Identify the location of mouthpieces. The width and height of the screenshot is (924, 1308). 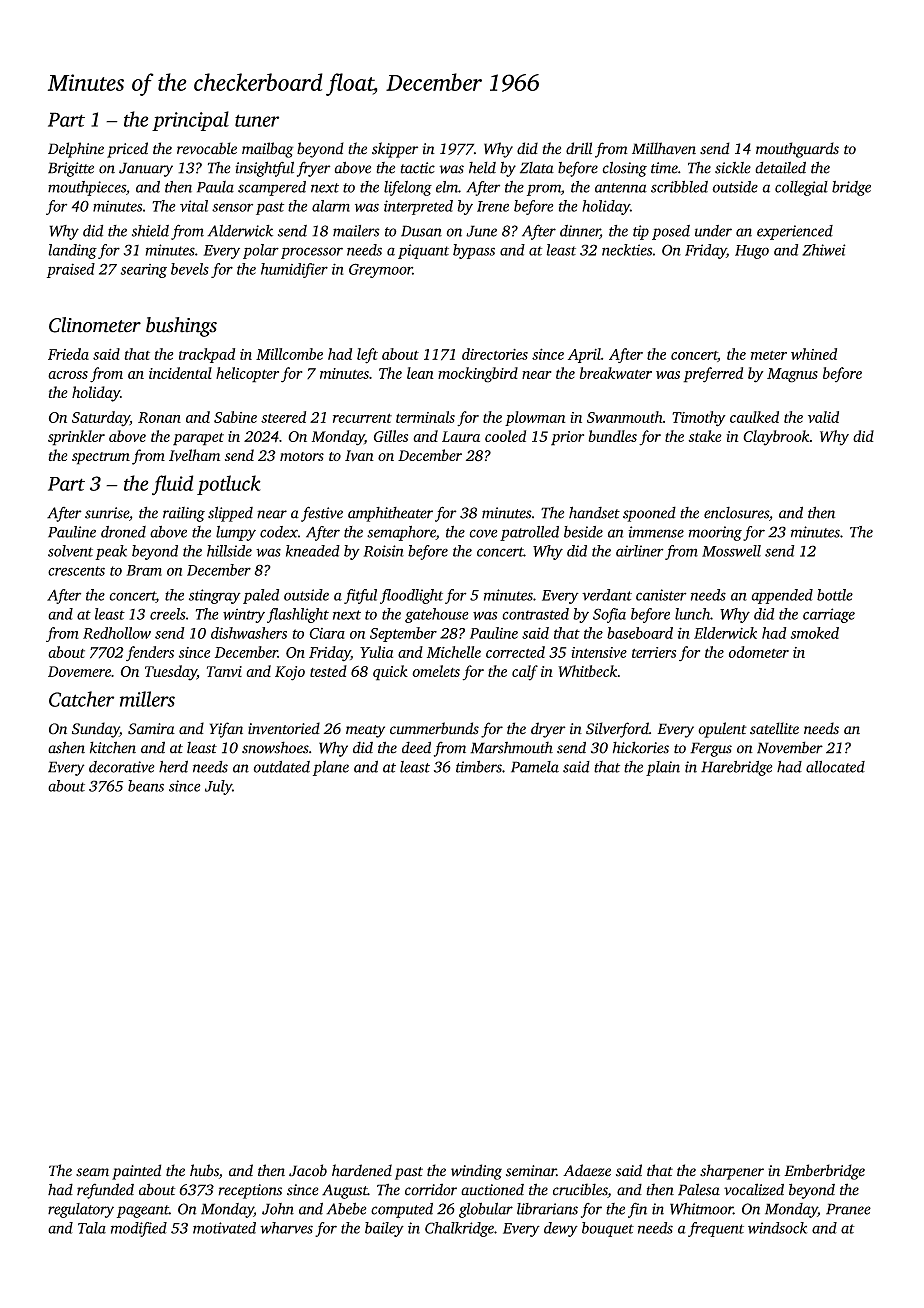
(87, 188).
